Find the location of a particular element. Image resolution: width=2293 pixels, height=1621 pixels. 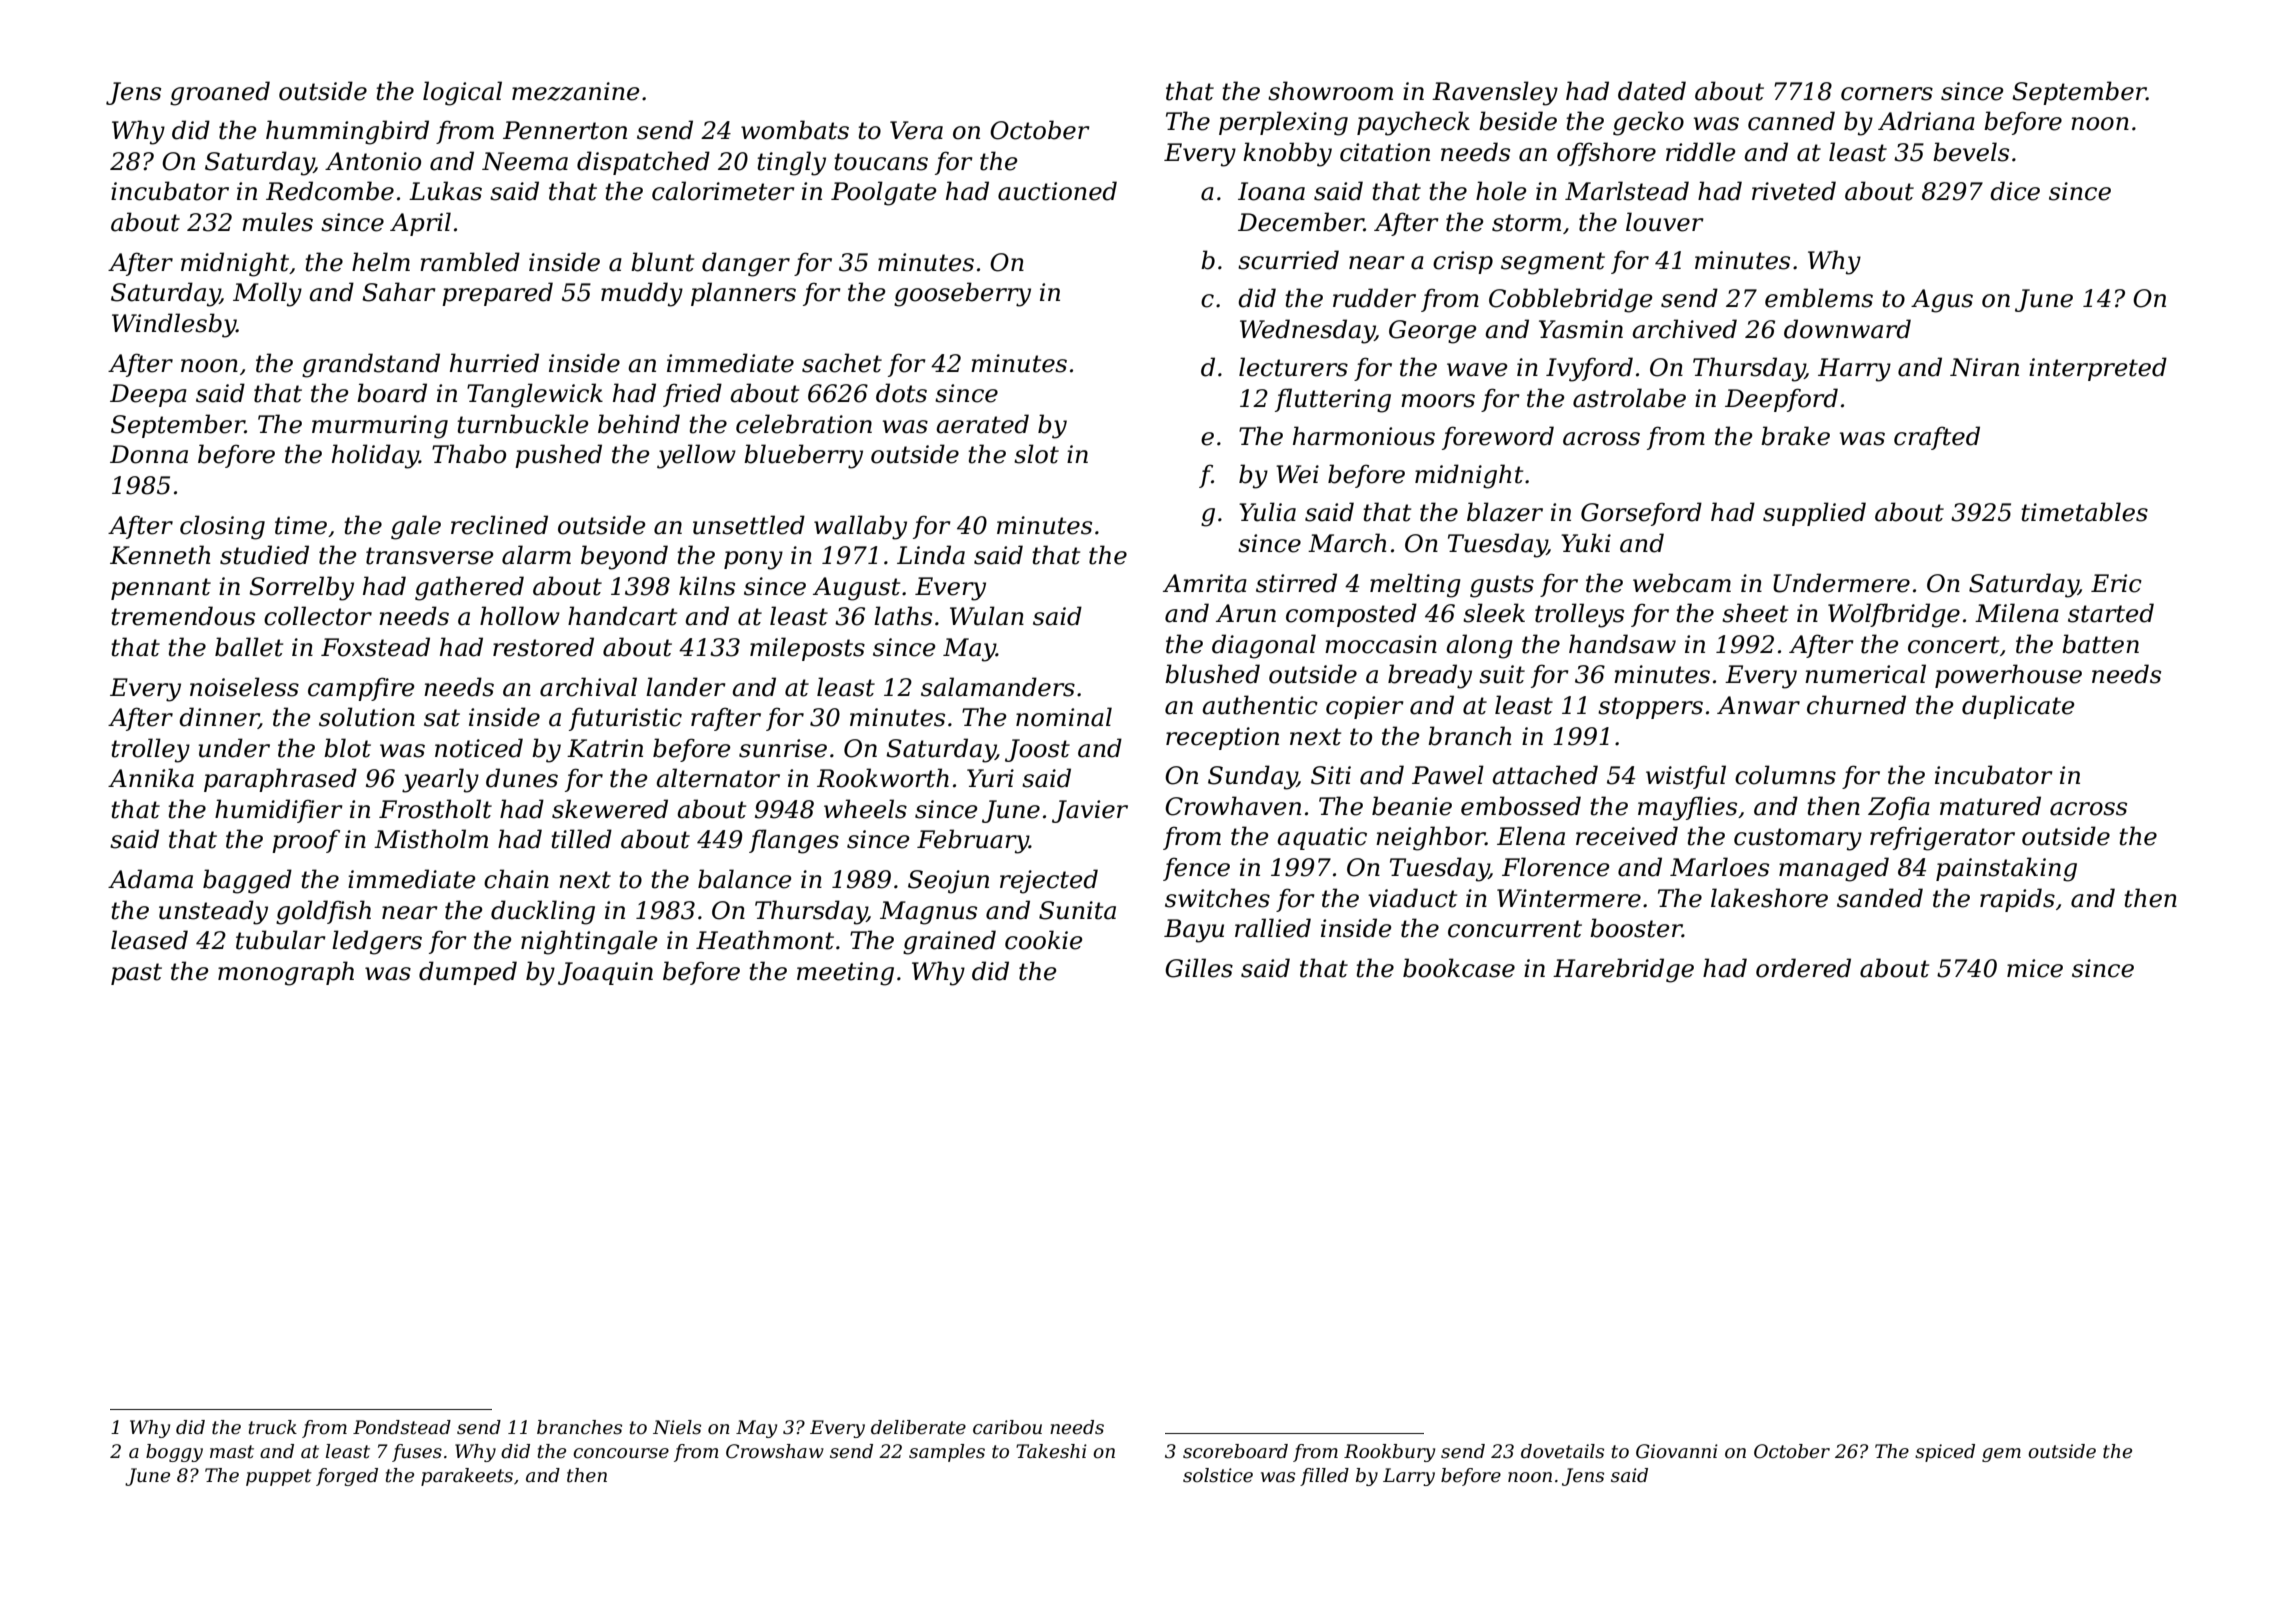

mice is located at coordinates (2035, 968).
